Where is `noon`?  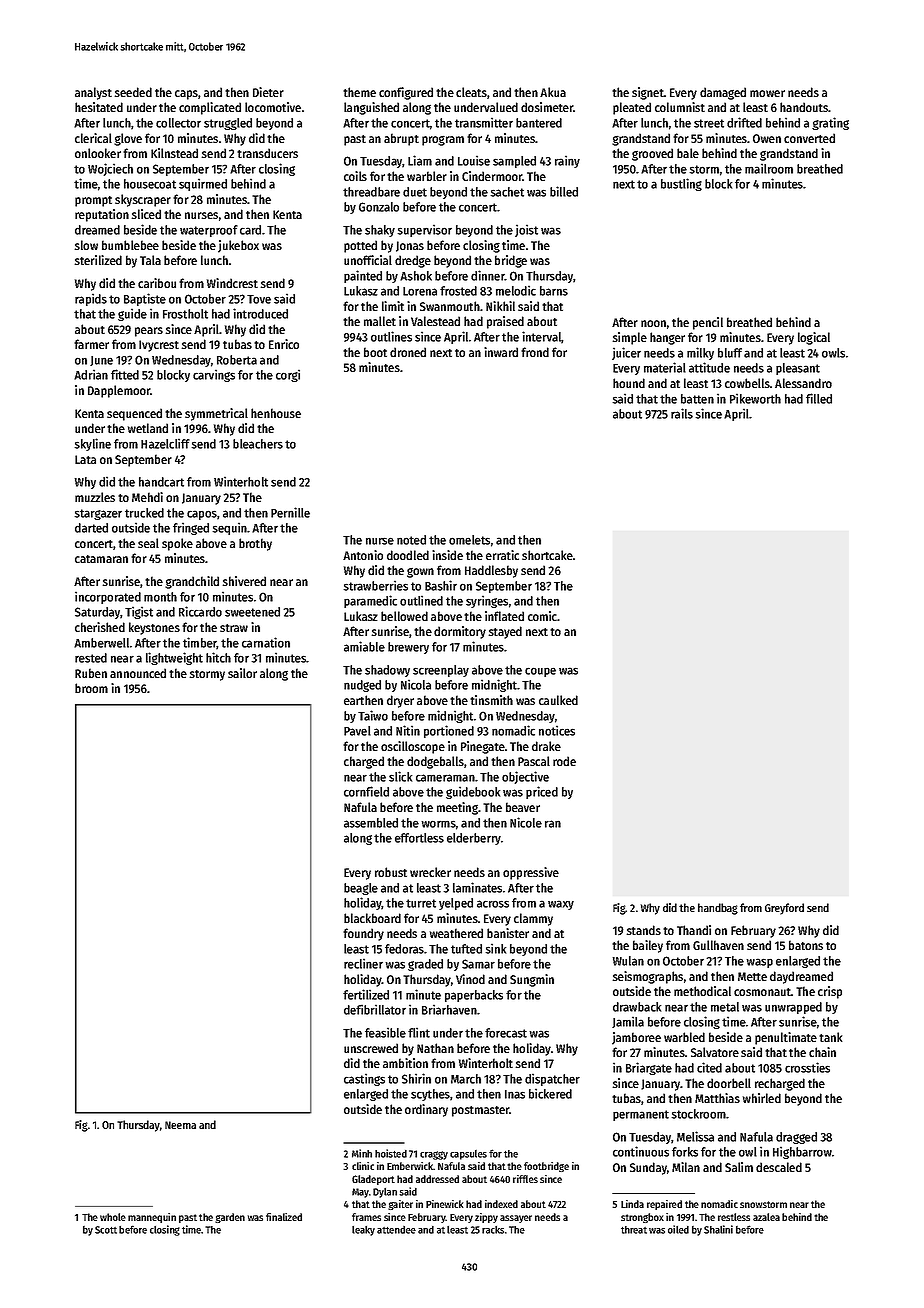
noon is located at coordinates (653, 323).
